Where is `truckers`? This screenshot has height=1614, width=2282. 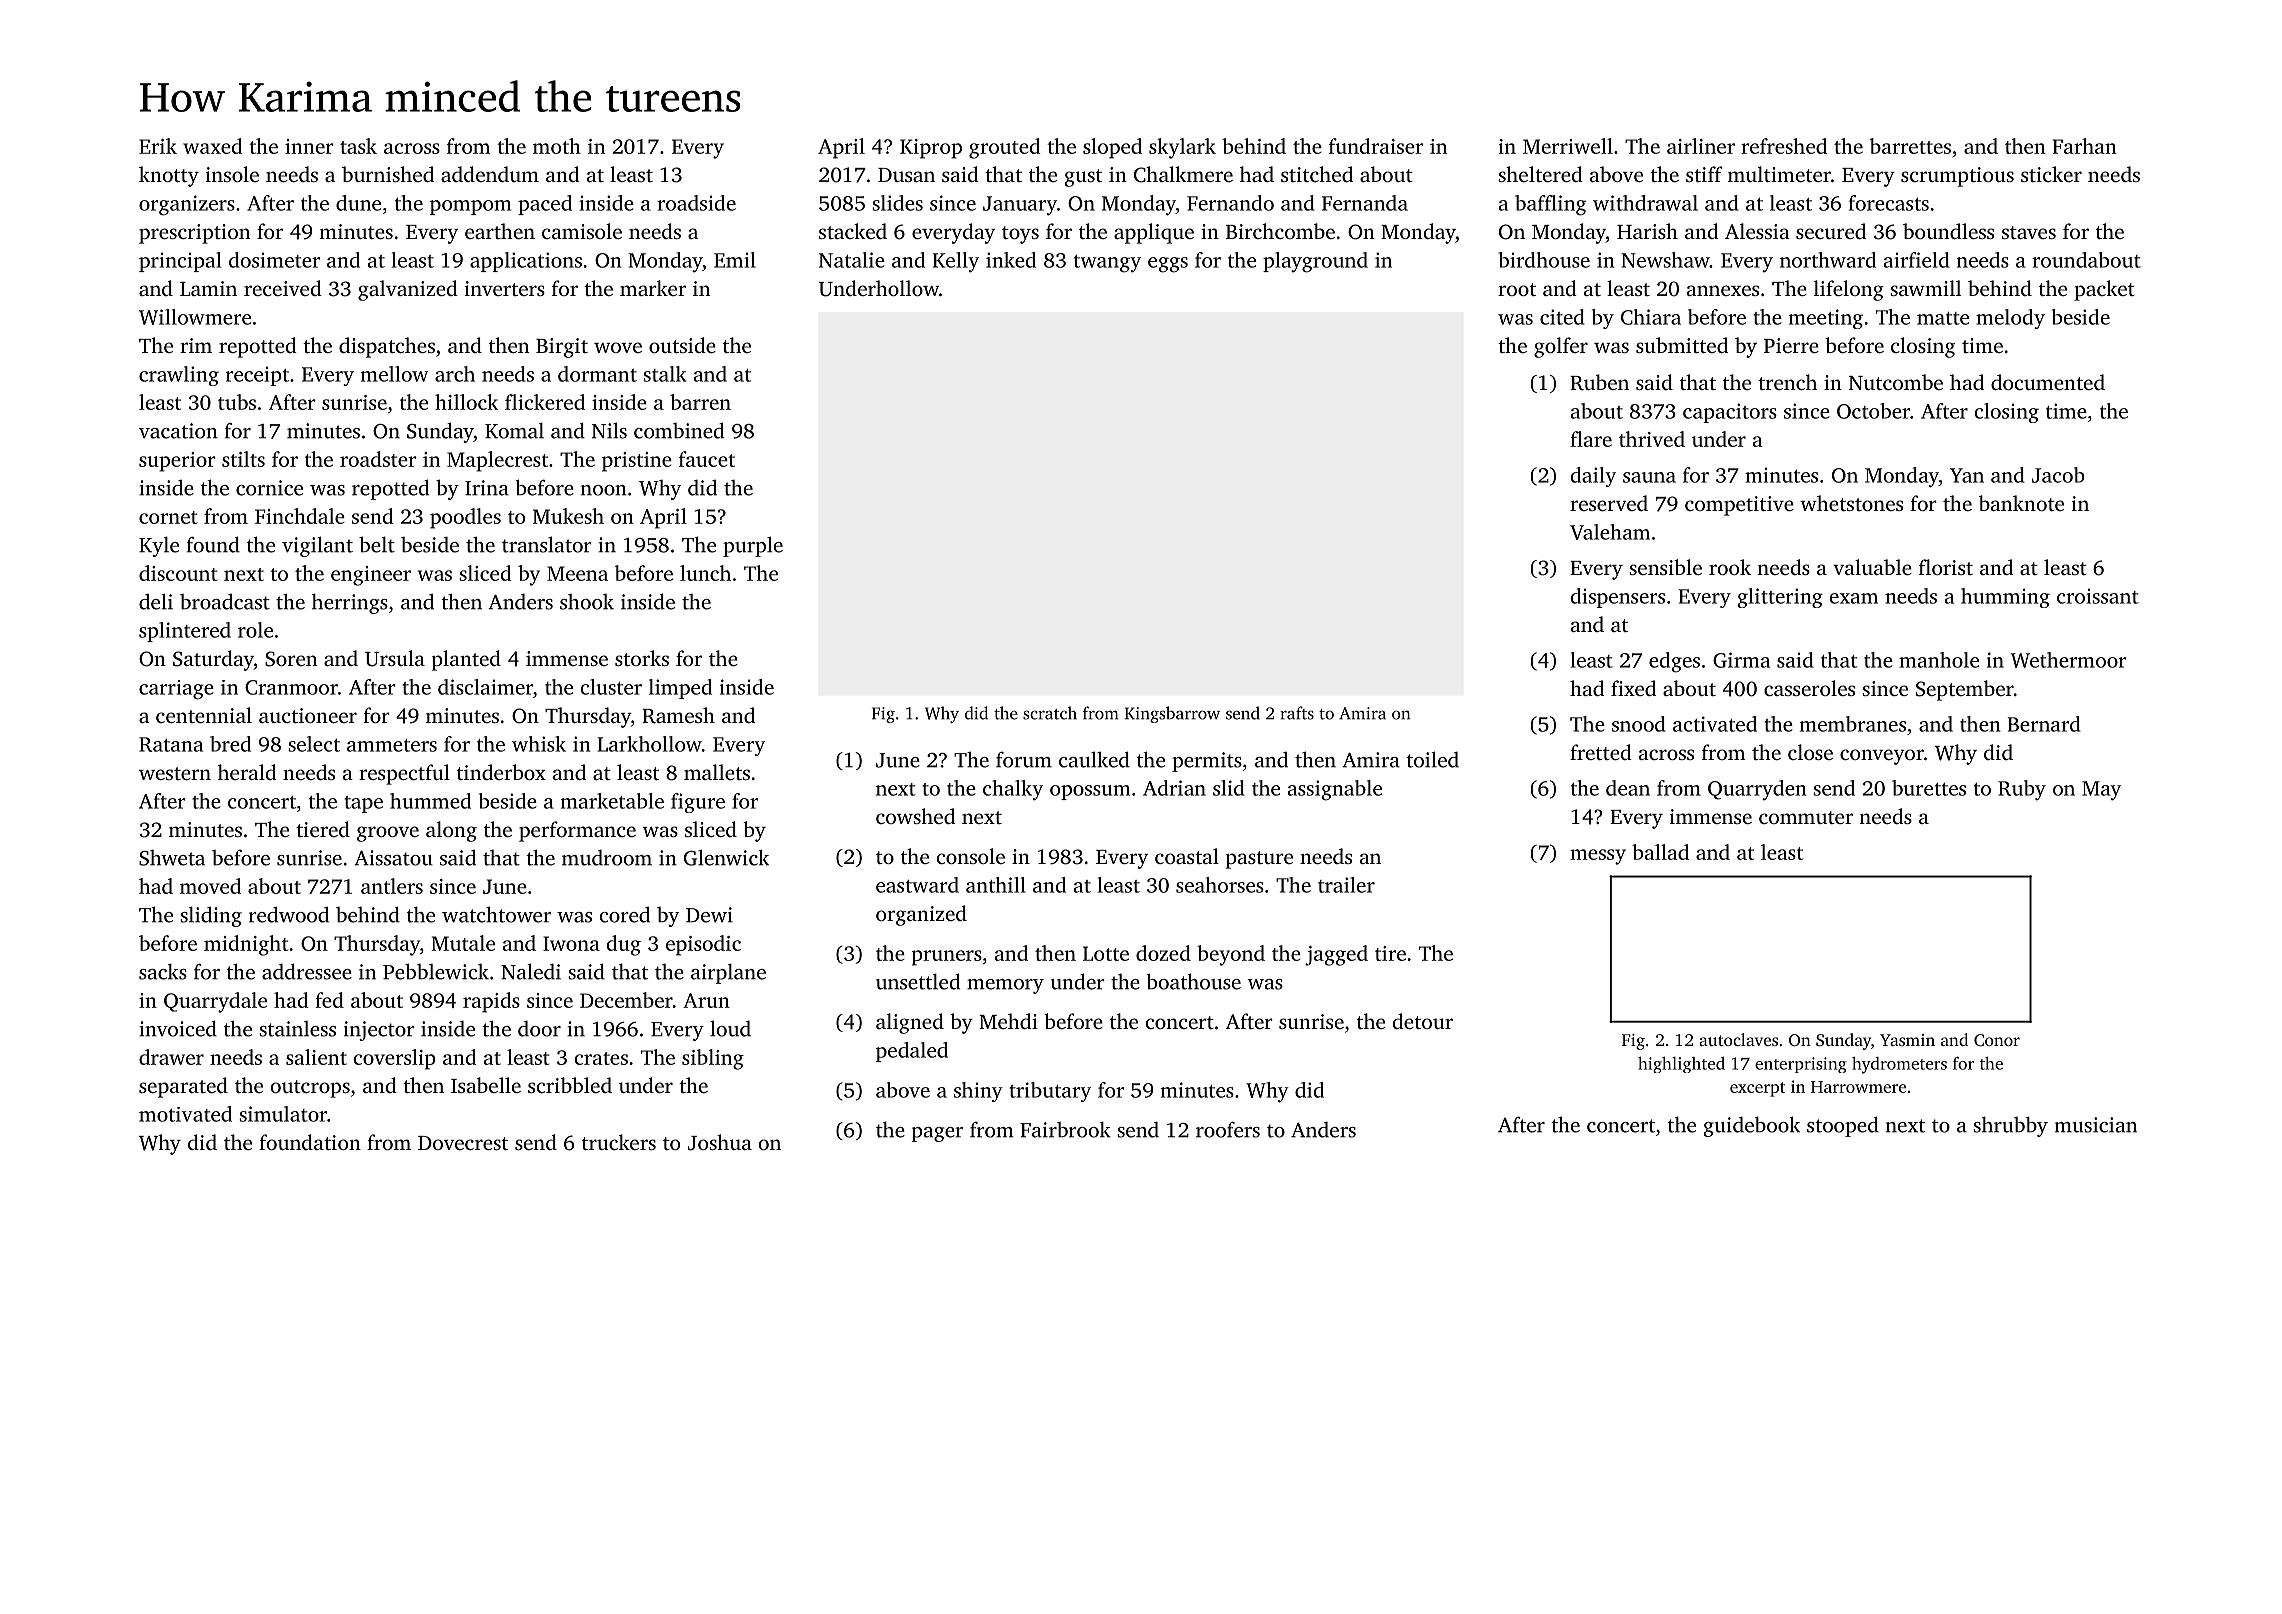
truckers is located at coordinates (619, 1142).
